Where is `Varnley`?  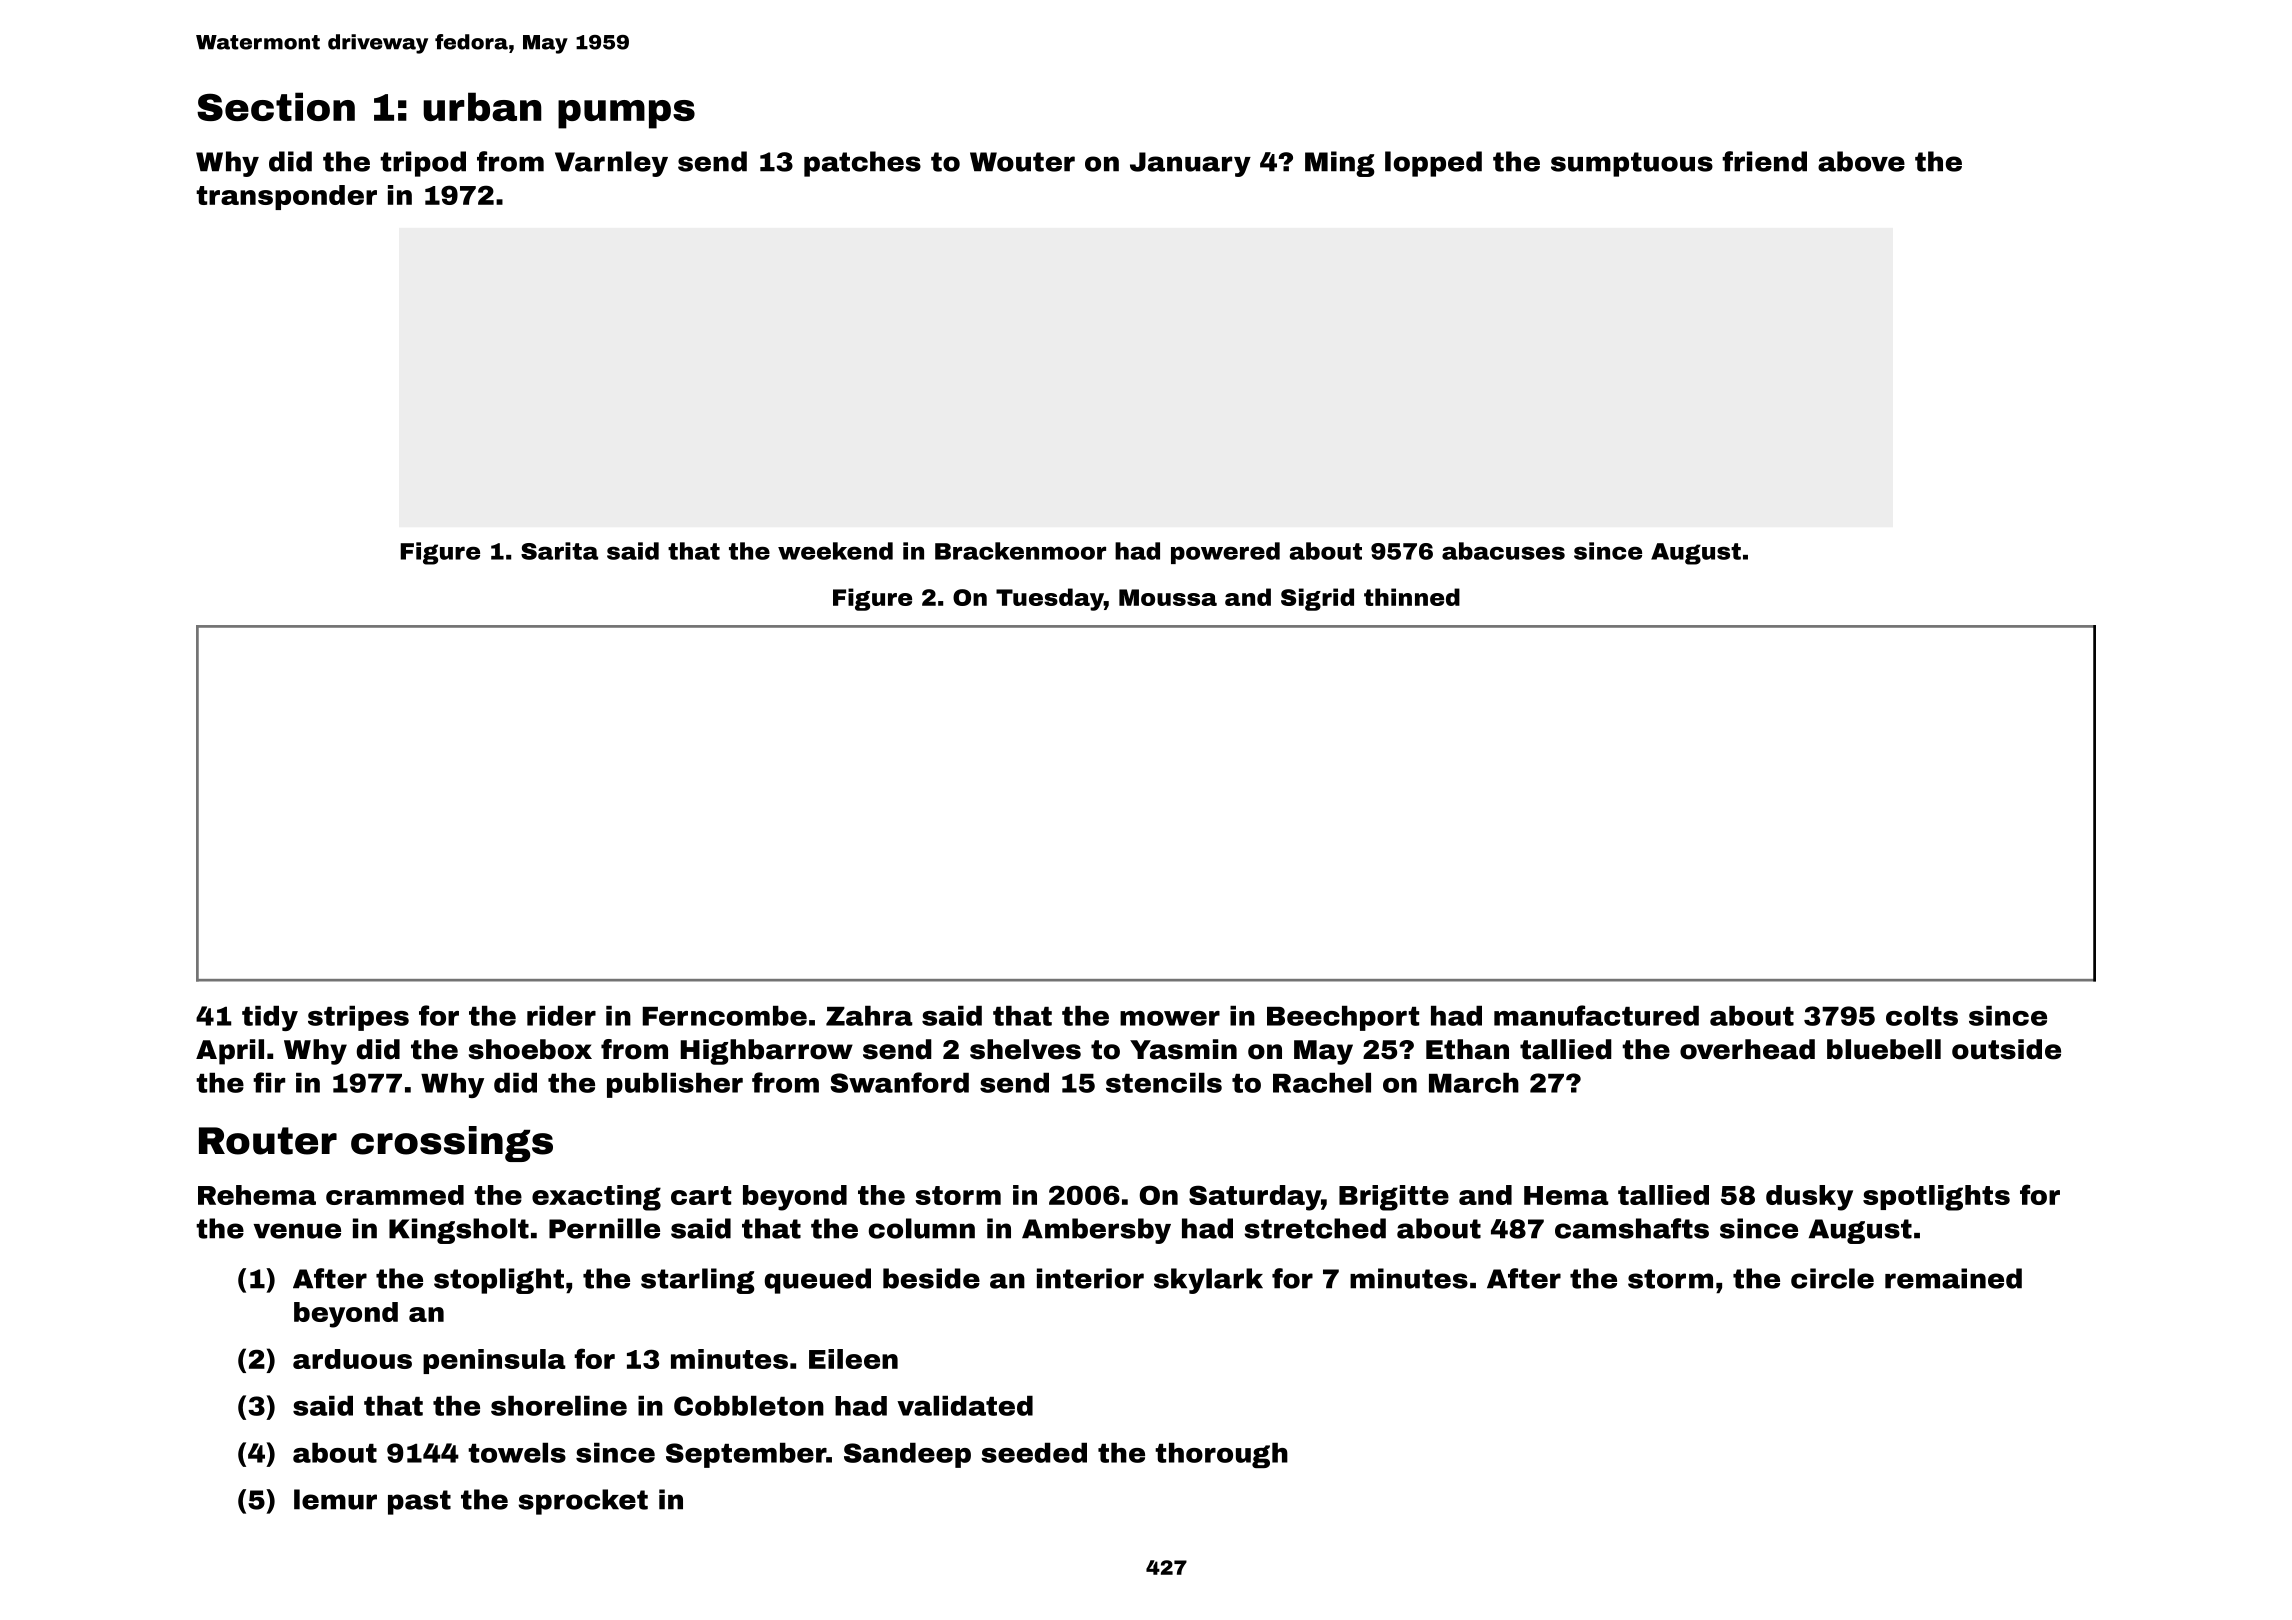
Varnley is located at coordinates (611, 164).
